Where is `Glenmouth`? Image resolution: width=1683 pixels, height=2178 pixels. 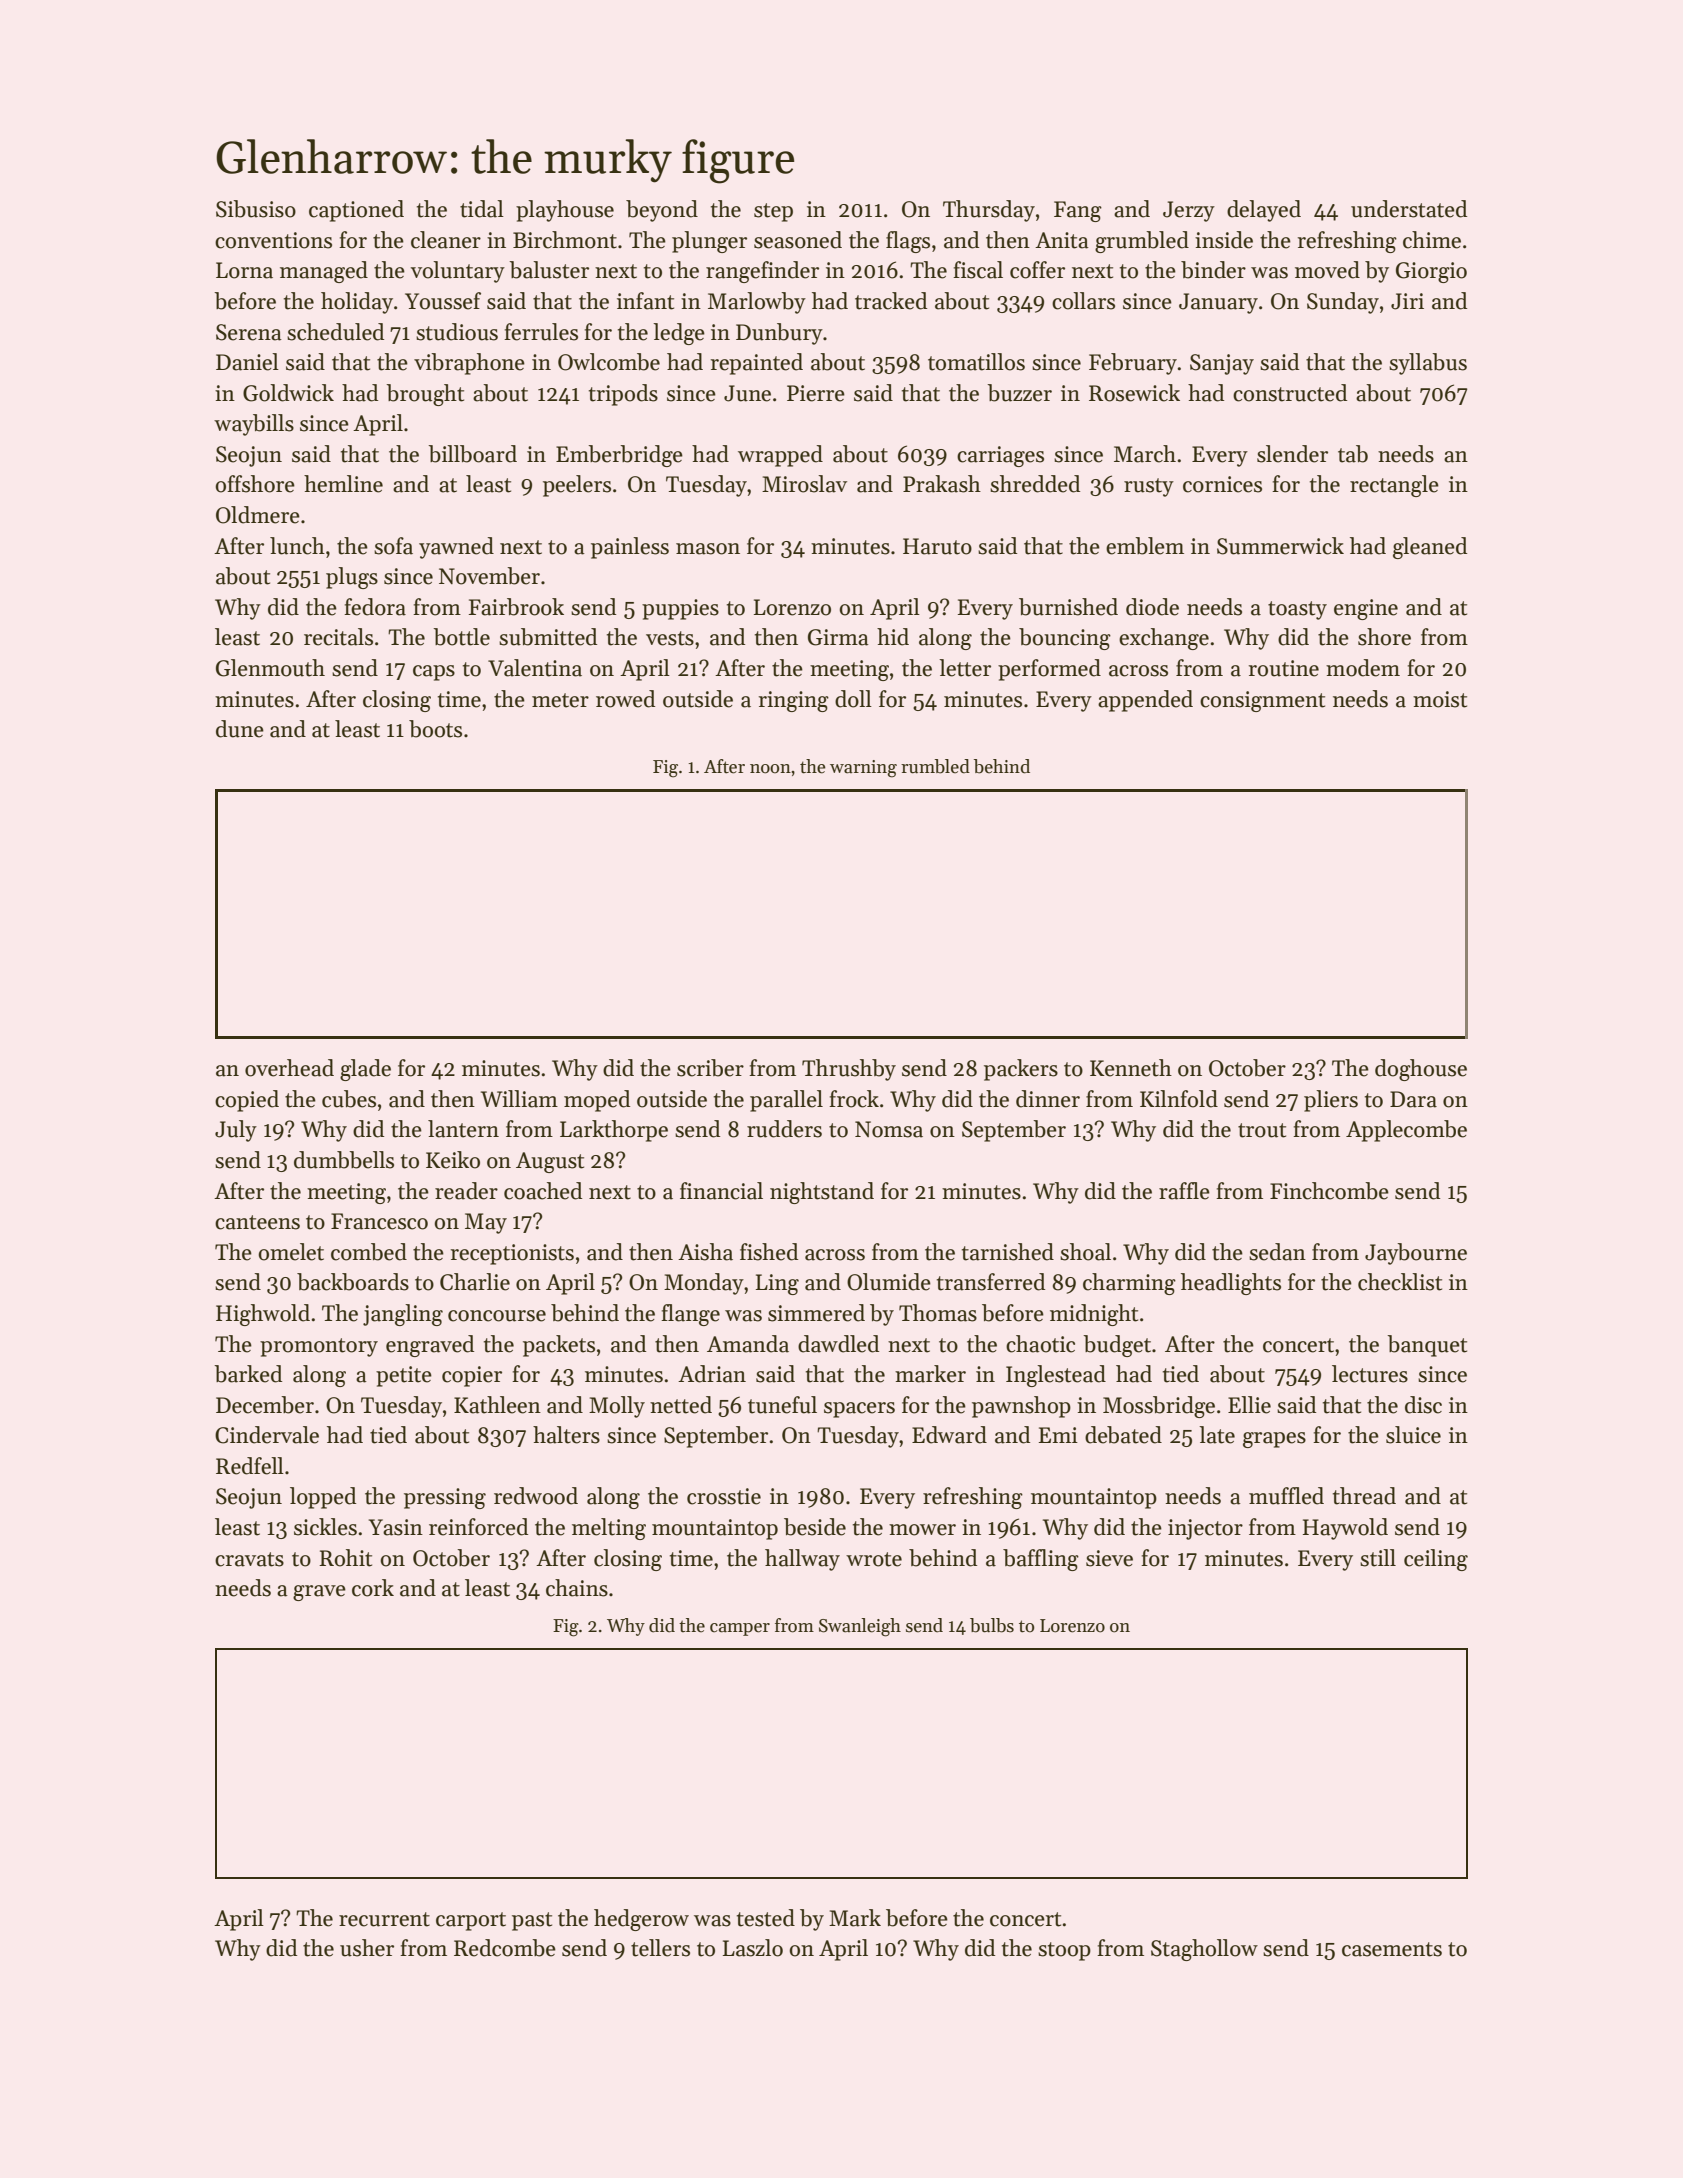
Glenmouth is located at coordinates (270, 668).
